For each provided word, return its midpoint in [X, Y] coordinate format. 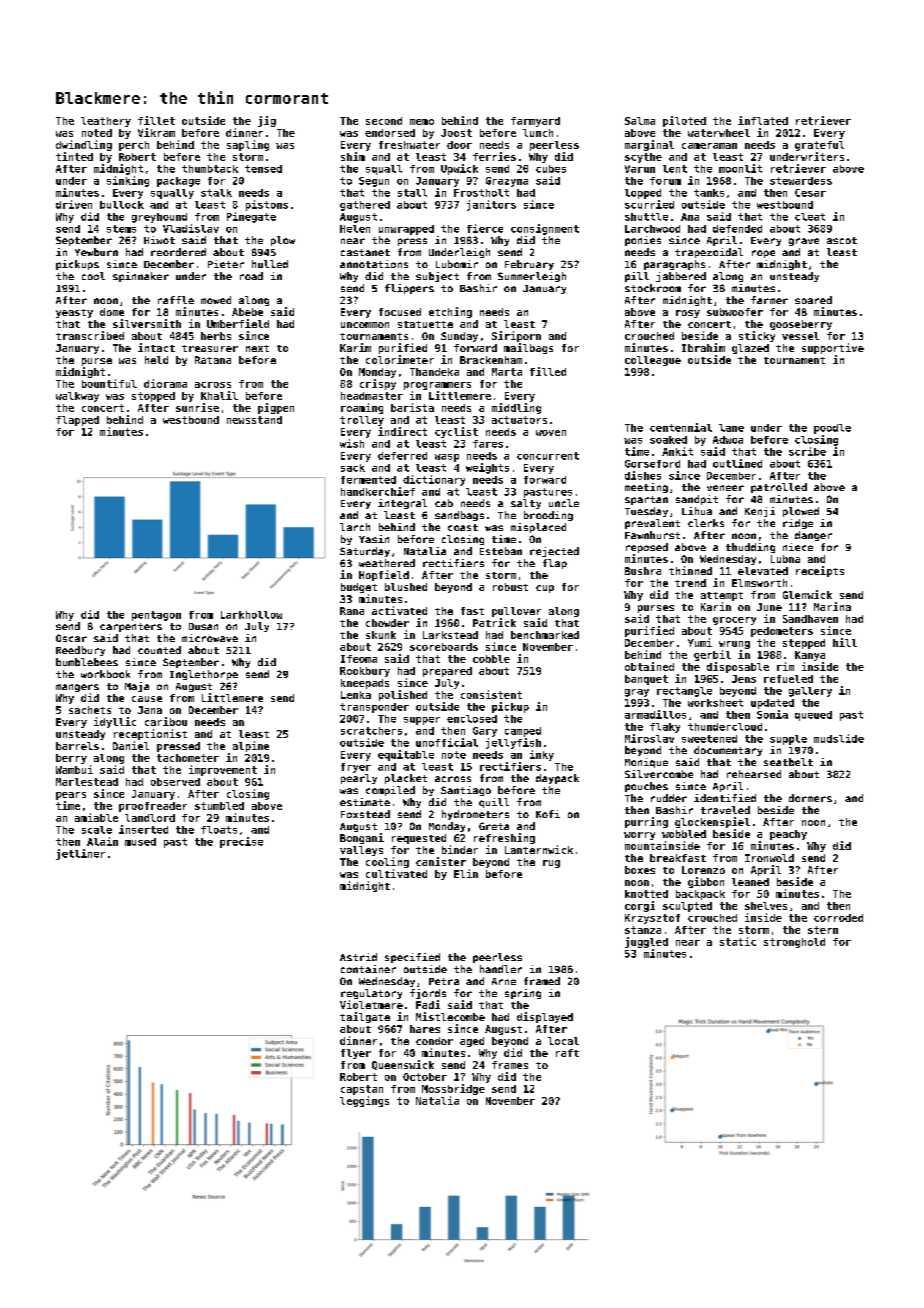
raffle [176, 300]
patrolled [779, 488]
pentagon [156, 616]
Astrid [358, 957]
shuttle [646, 217]
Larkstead [450, 635]
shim [353, 156]
